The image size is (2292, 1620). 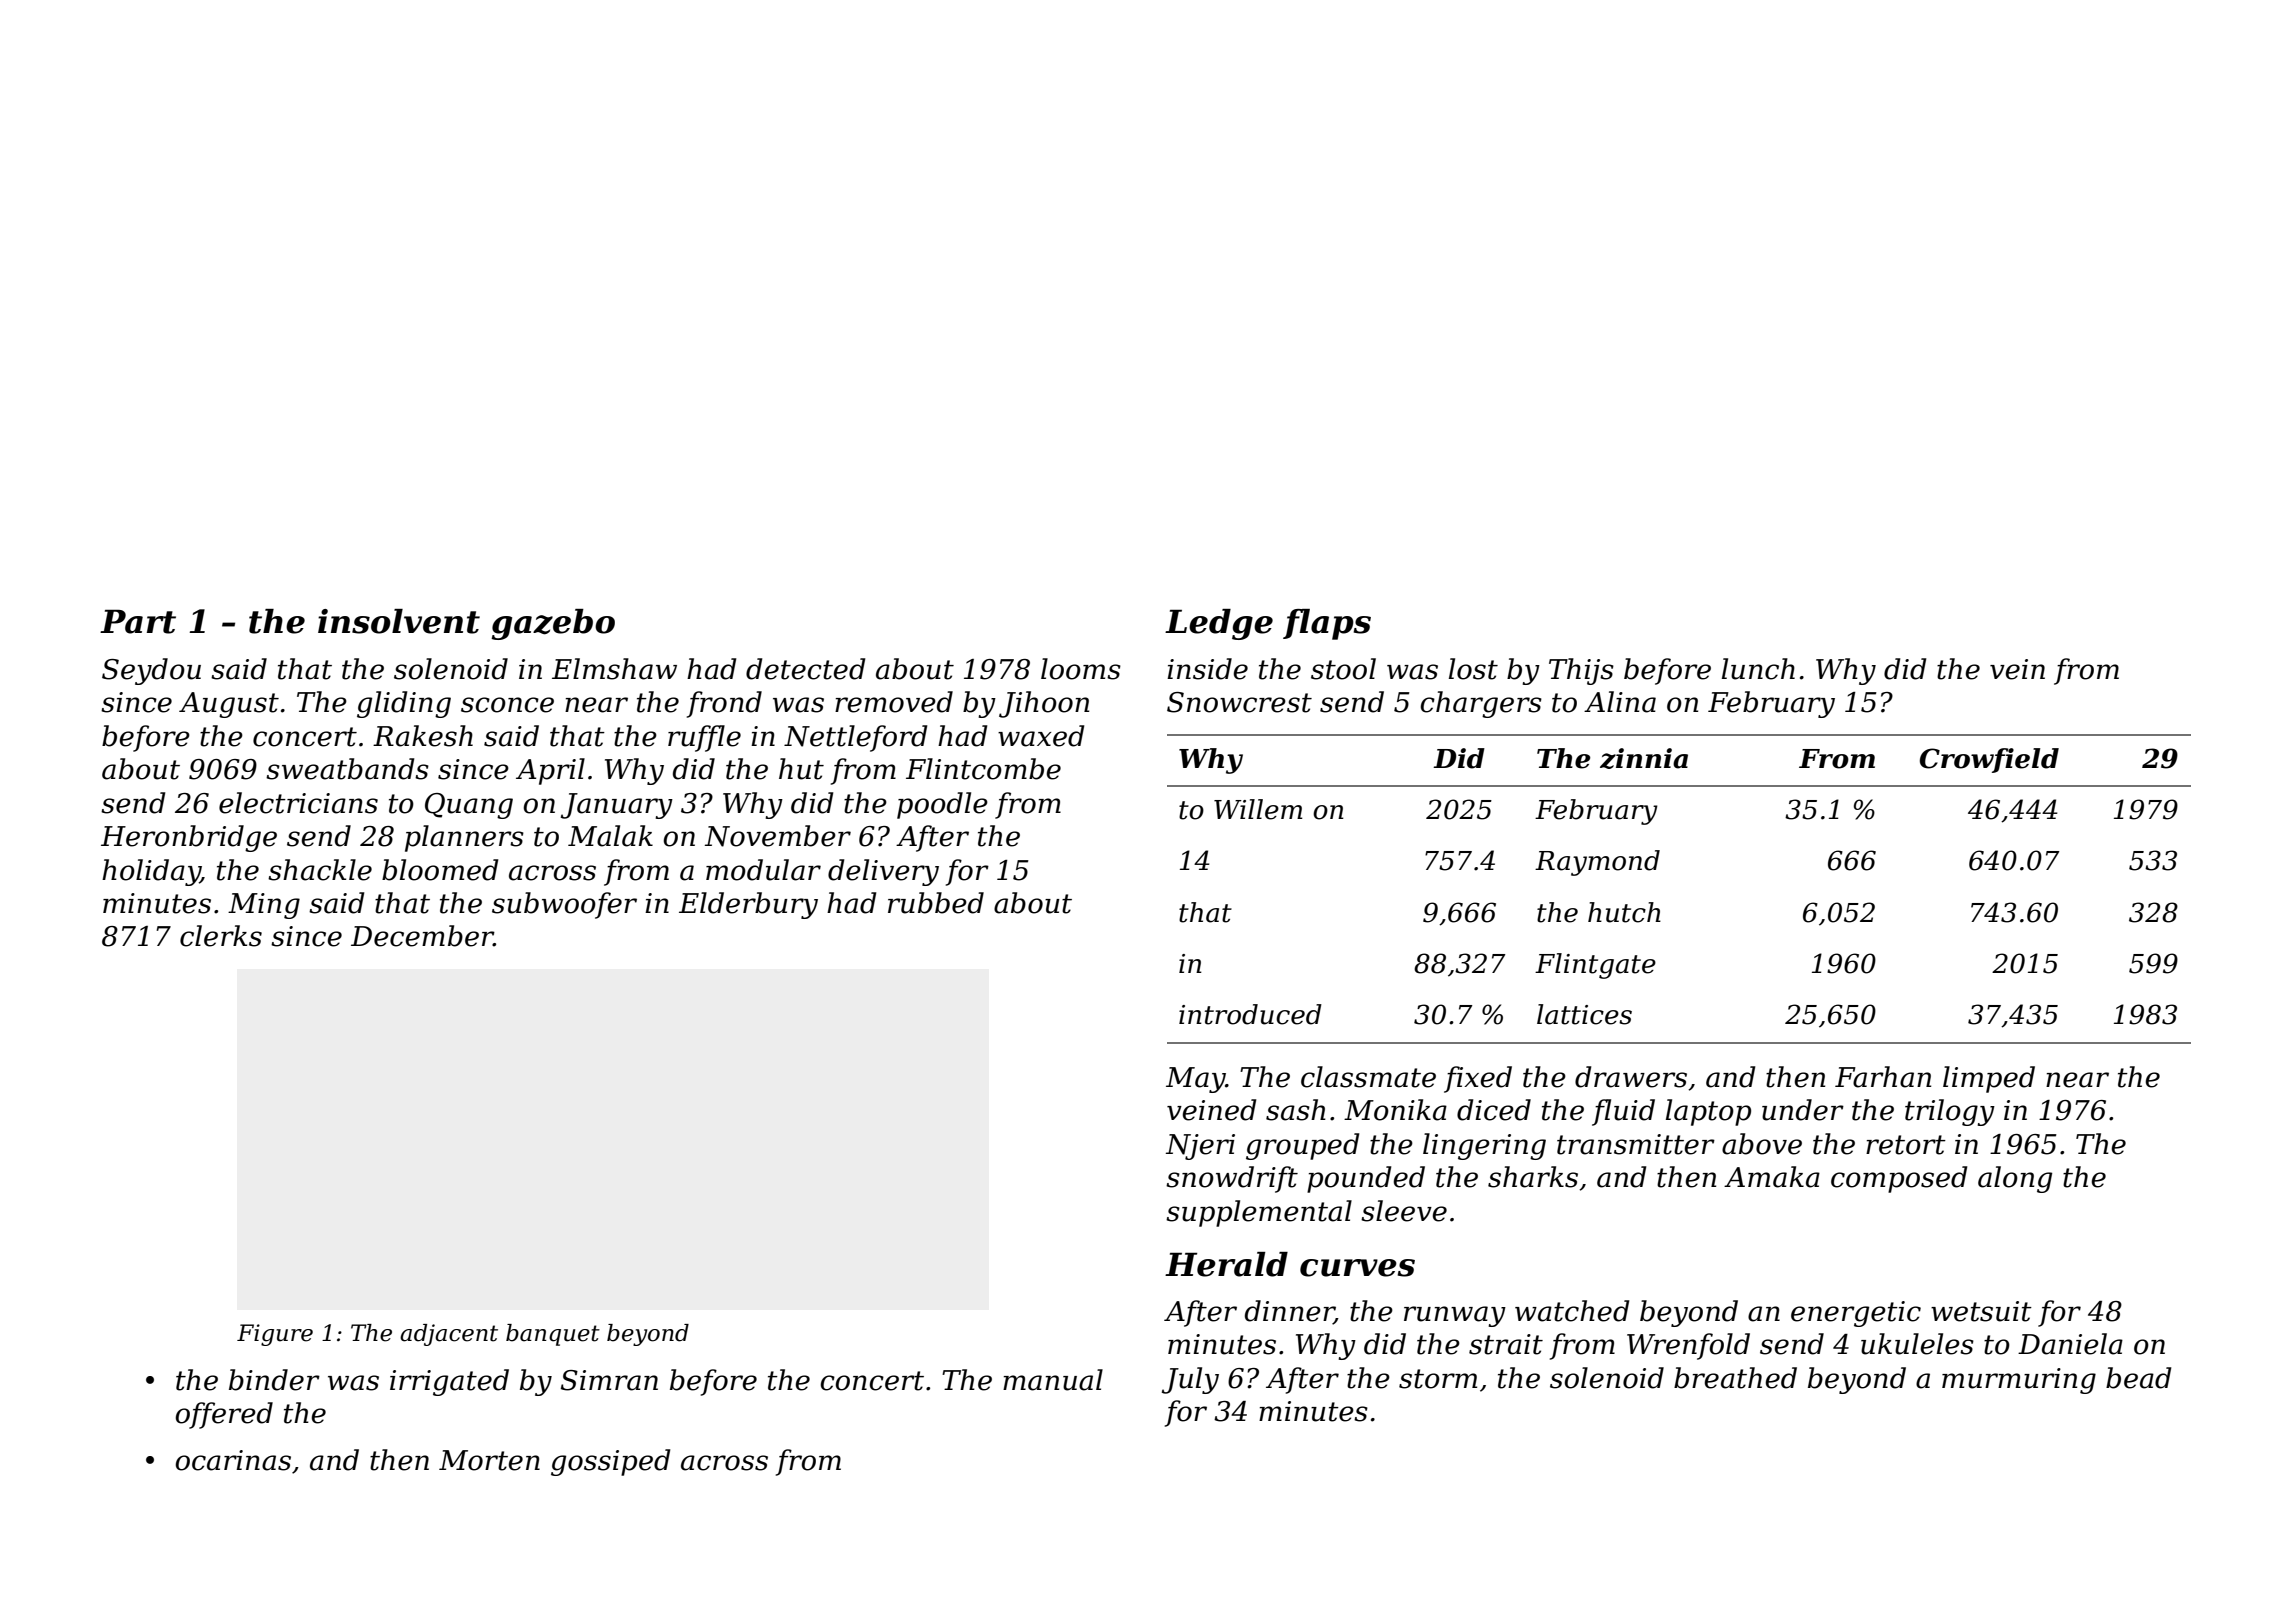 What do you see at coordinates (221, 936) in the image?
I see `clerks` at bounding box center [221, 936].
